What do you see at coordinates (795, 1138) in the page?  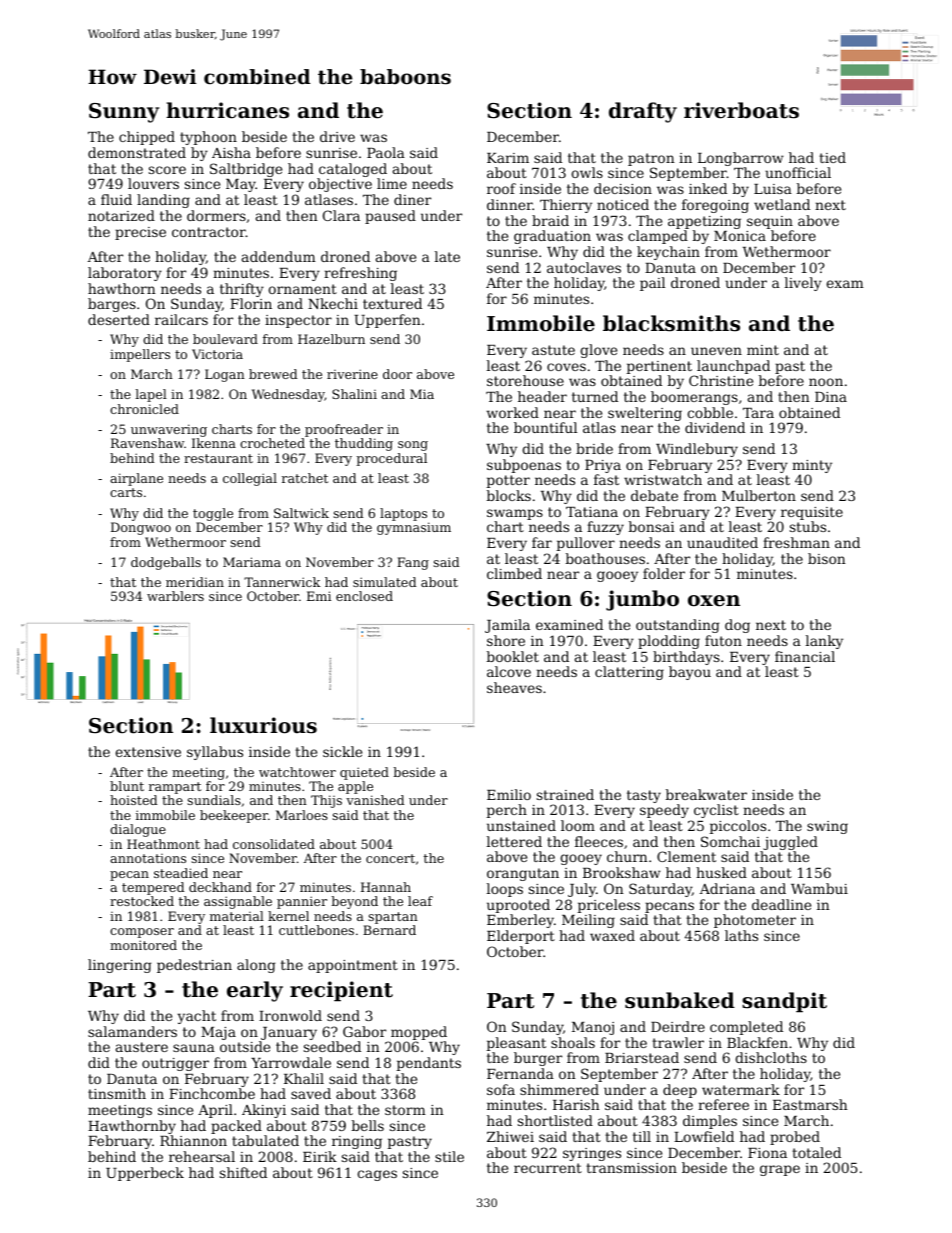 I see `probed` at bounding box center [795, 1138].
